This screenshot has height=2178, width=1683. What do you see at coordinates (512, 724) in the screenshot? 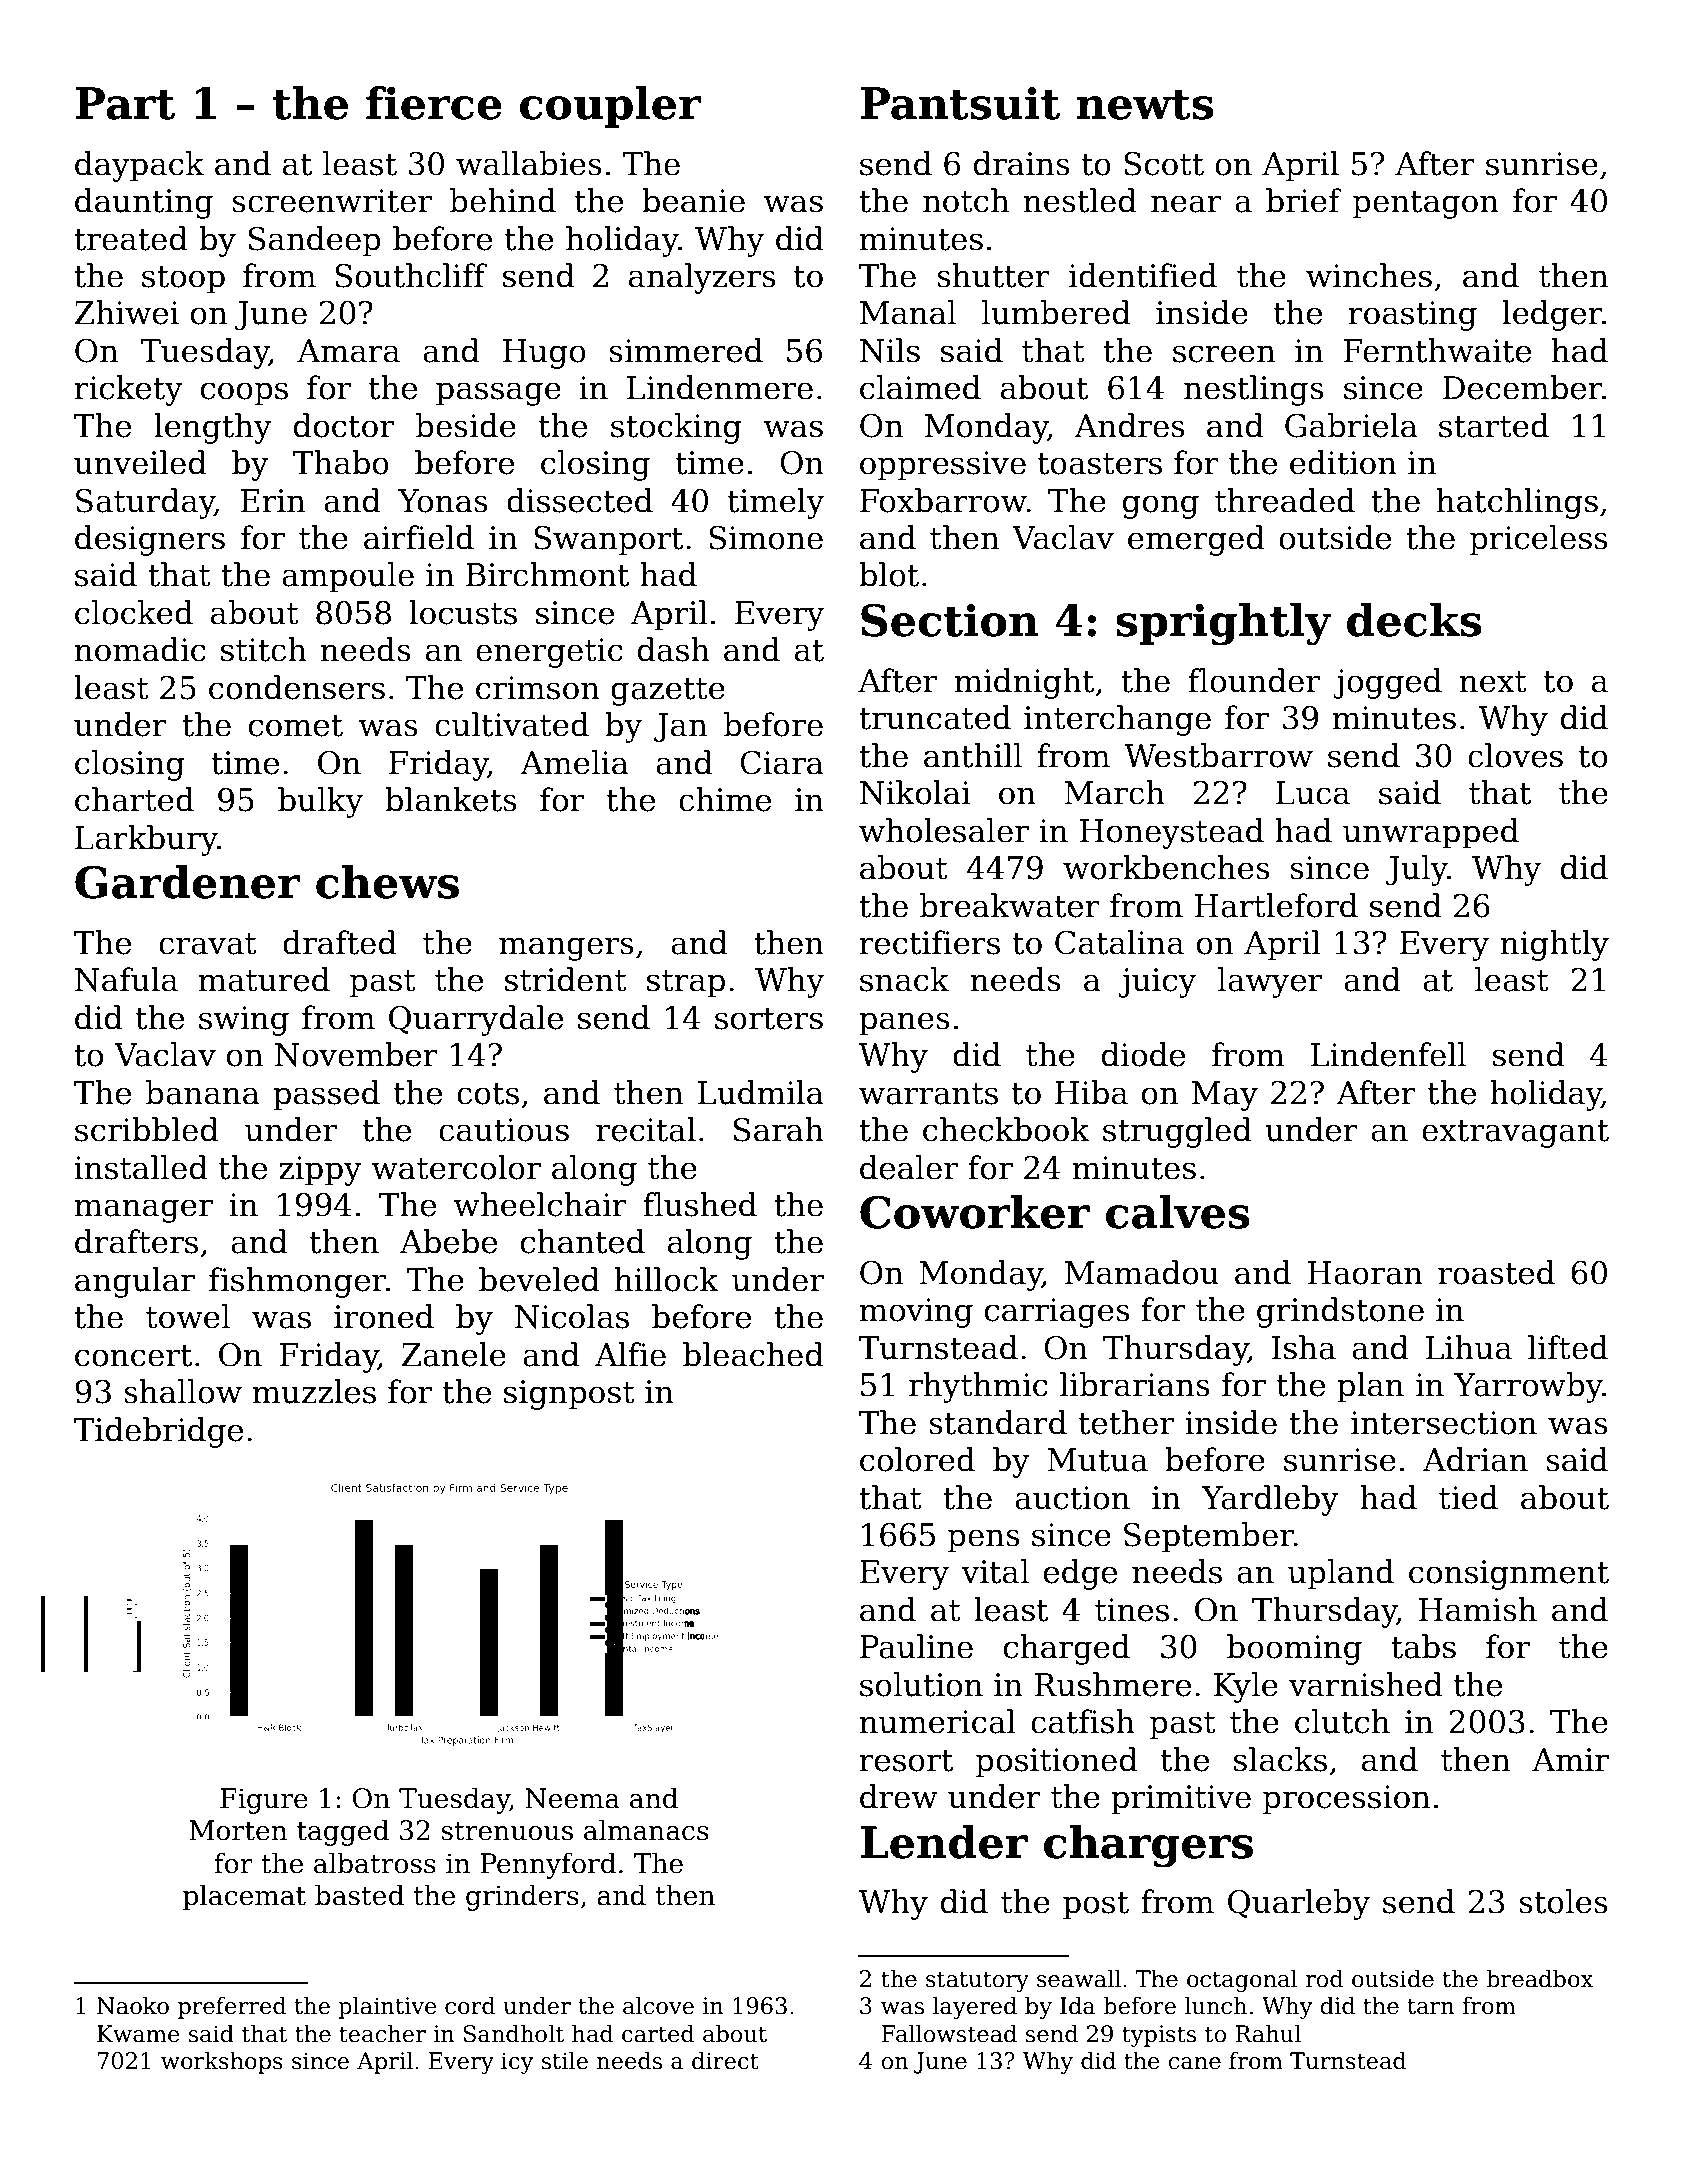
I see `cultivated` at bounding box center [512, 724].
